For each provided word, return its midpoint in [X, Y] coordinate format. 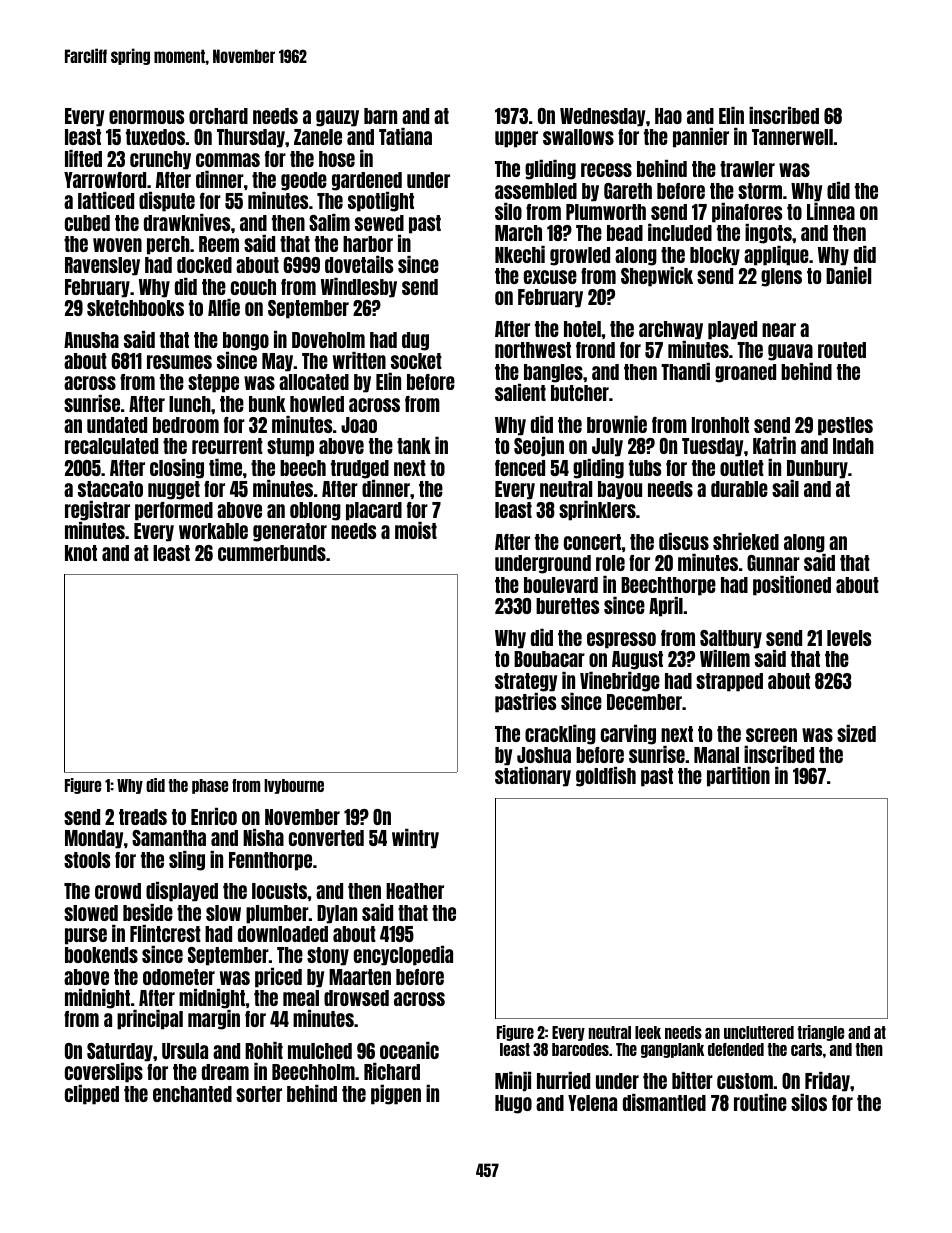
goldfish [606, 777]
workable [213, 531]
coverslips [104, 1073]
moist [416, 530]
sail [785, 488]
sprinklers [597, 511]
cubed [87, 223]
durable [739, 489]
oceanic [409, 1050]
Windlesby [359, 288]
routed [842, 350]
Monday [94, 839]
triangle [820, 1033]
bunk [267, 404]
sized [856, 733]
